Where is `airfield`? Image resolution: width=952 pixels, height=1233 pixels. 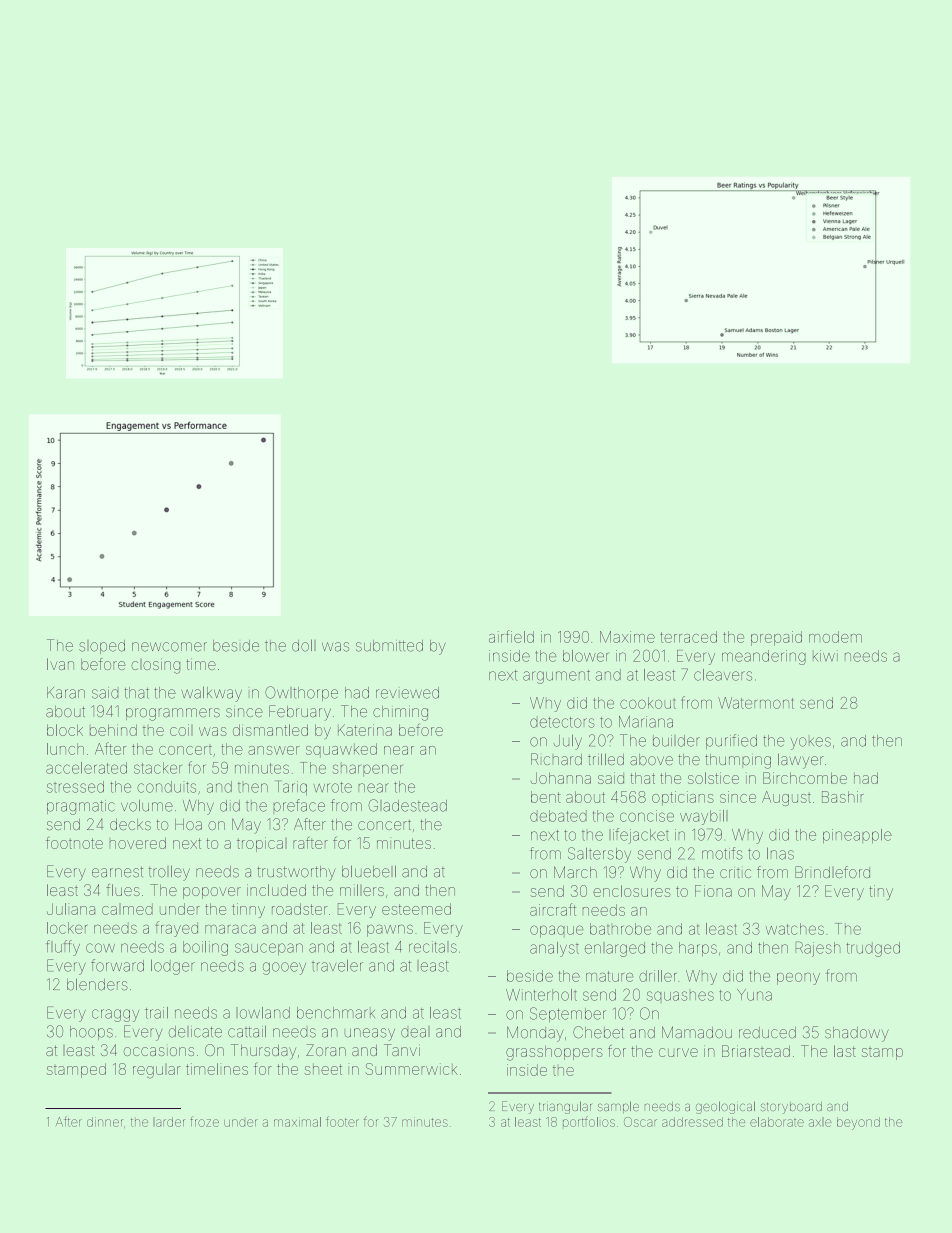 airfield is located at coordinates (511, 636).
